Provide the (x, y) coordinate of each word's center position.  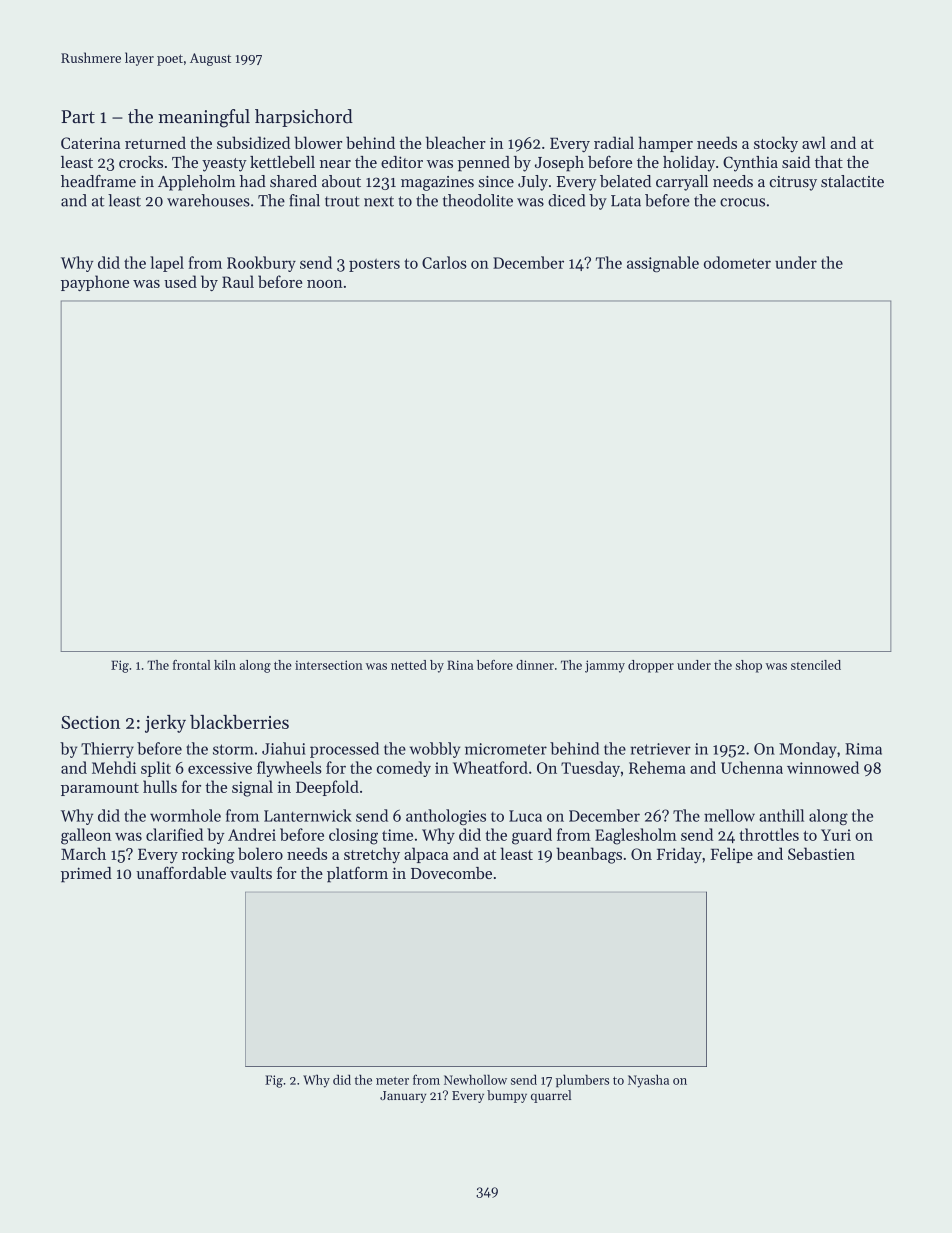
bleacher (456, 142)
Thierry (107, 750)
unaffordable (181, 872)
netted (409, 665)
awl (814, 142)
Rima (863, 749)
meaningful (204, 118)
